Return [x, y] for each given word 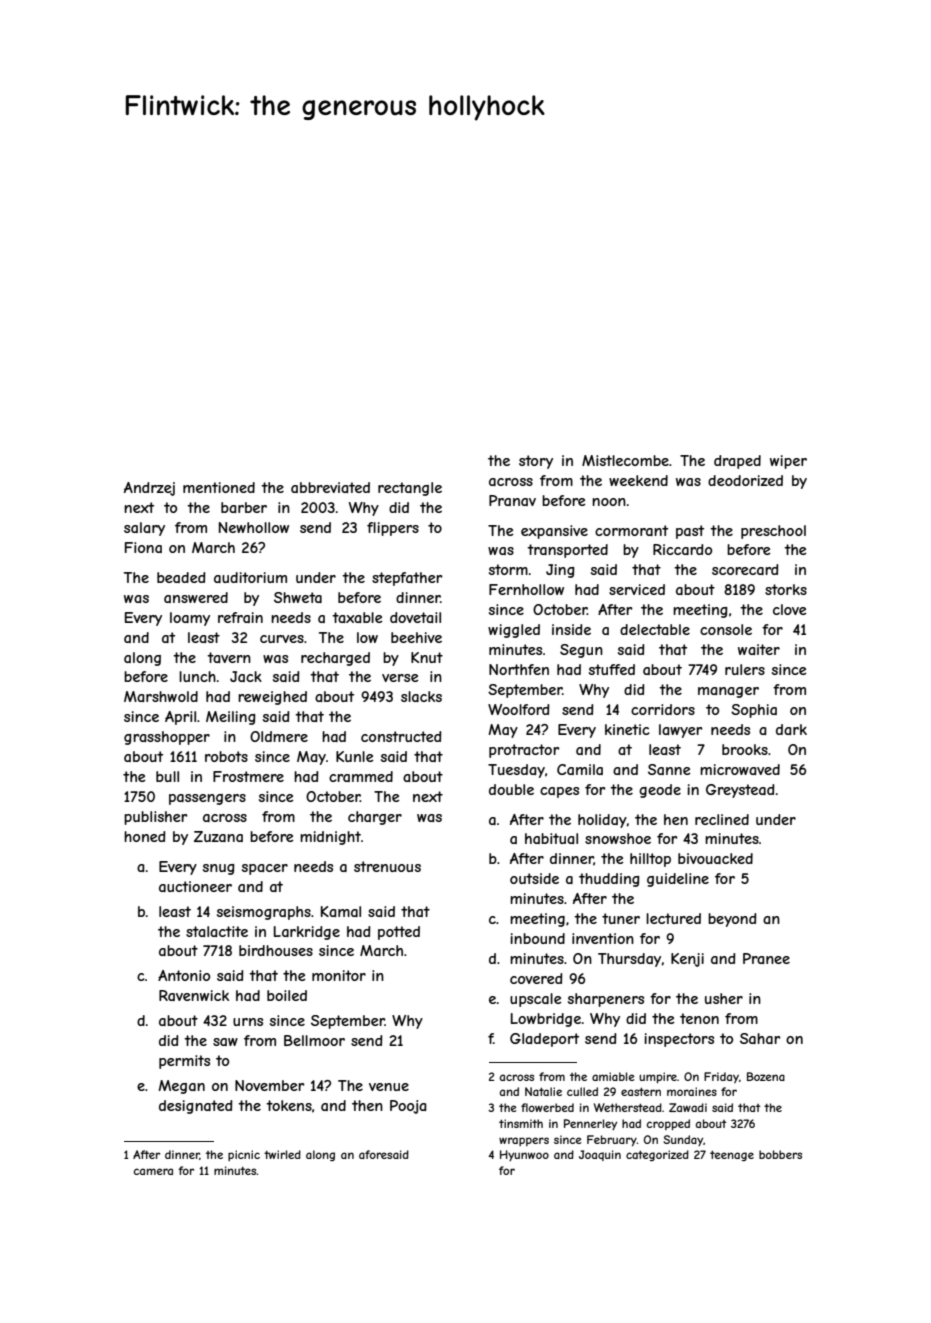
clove [790, 609]
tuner [621, 918]
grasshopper [167, 738]
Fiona [143, 547]
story [536, 462]
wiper [788, 462]
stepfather [407, 579]
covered [536, 978]
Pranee [766, 958]
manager [728, 692]
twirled [282, 1154]
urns [248, 1022]
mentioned [219, 487]
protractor [524, 751]
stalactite [217, 931]
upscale [536, 1000]
